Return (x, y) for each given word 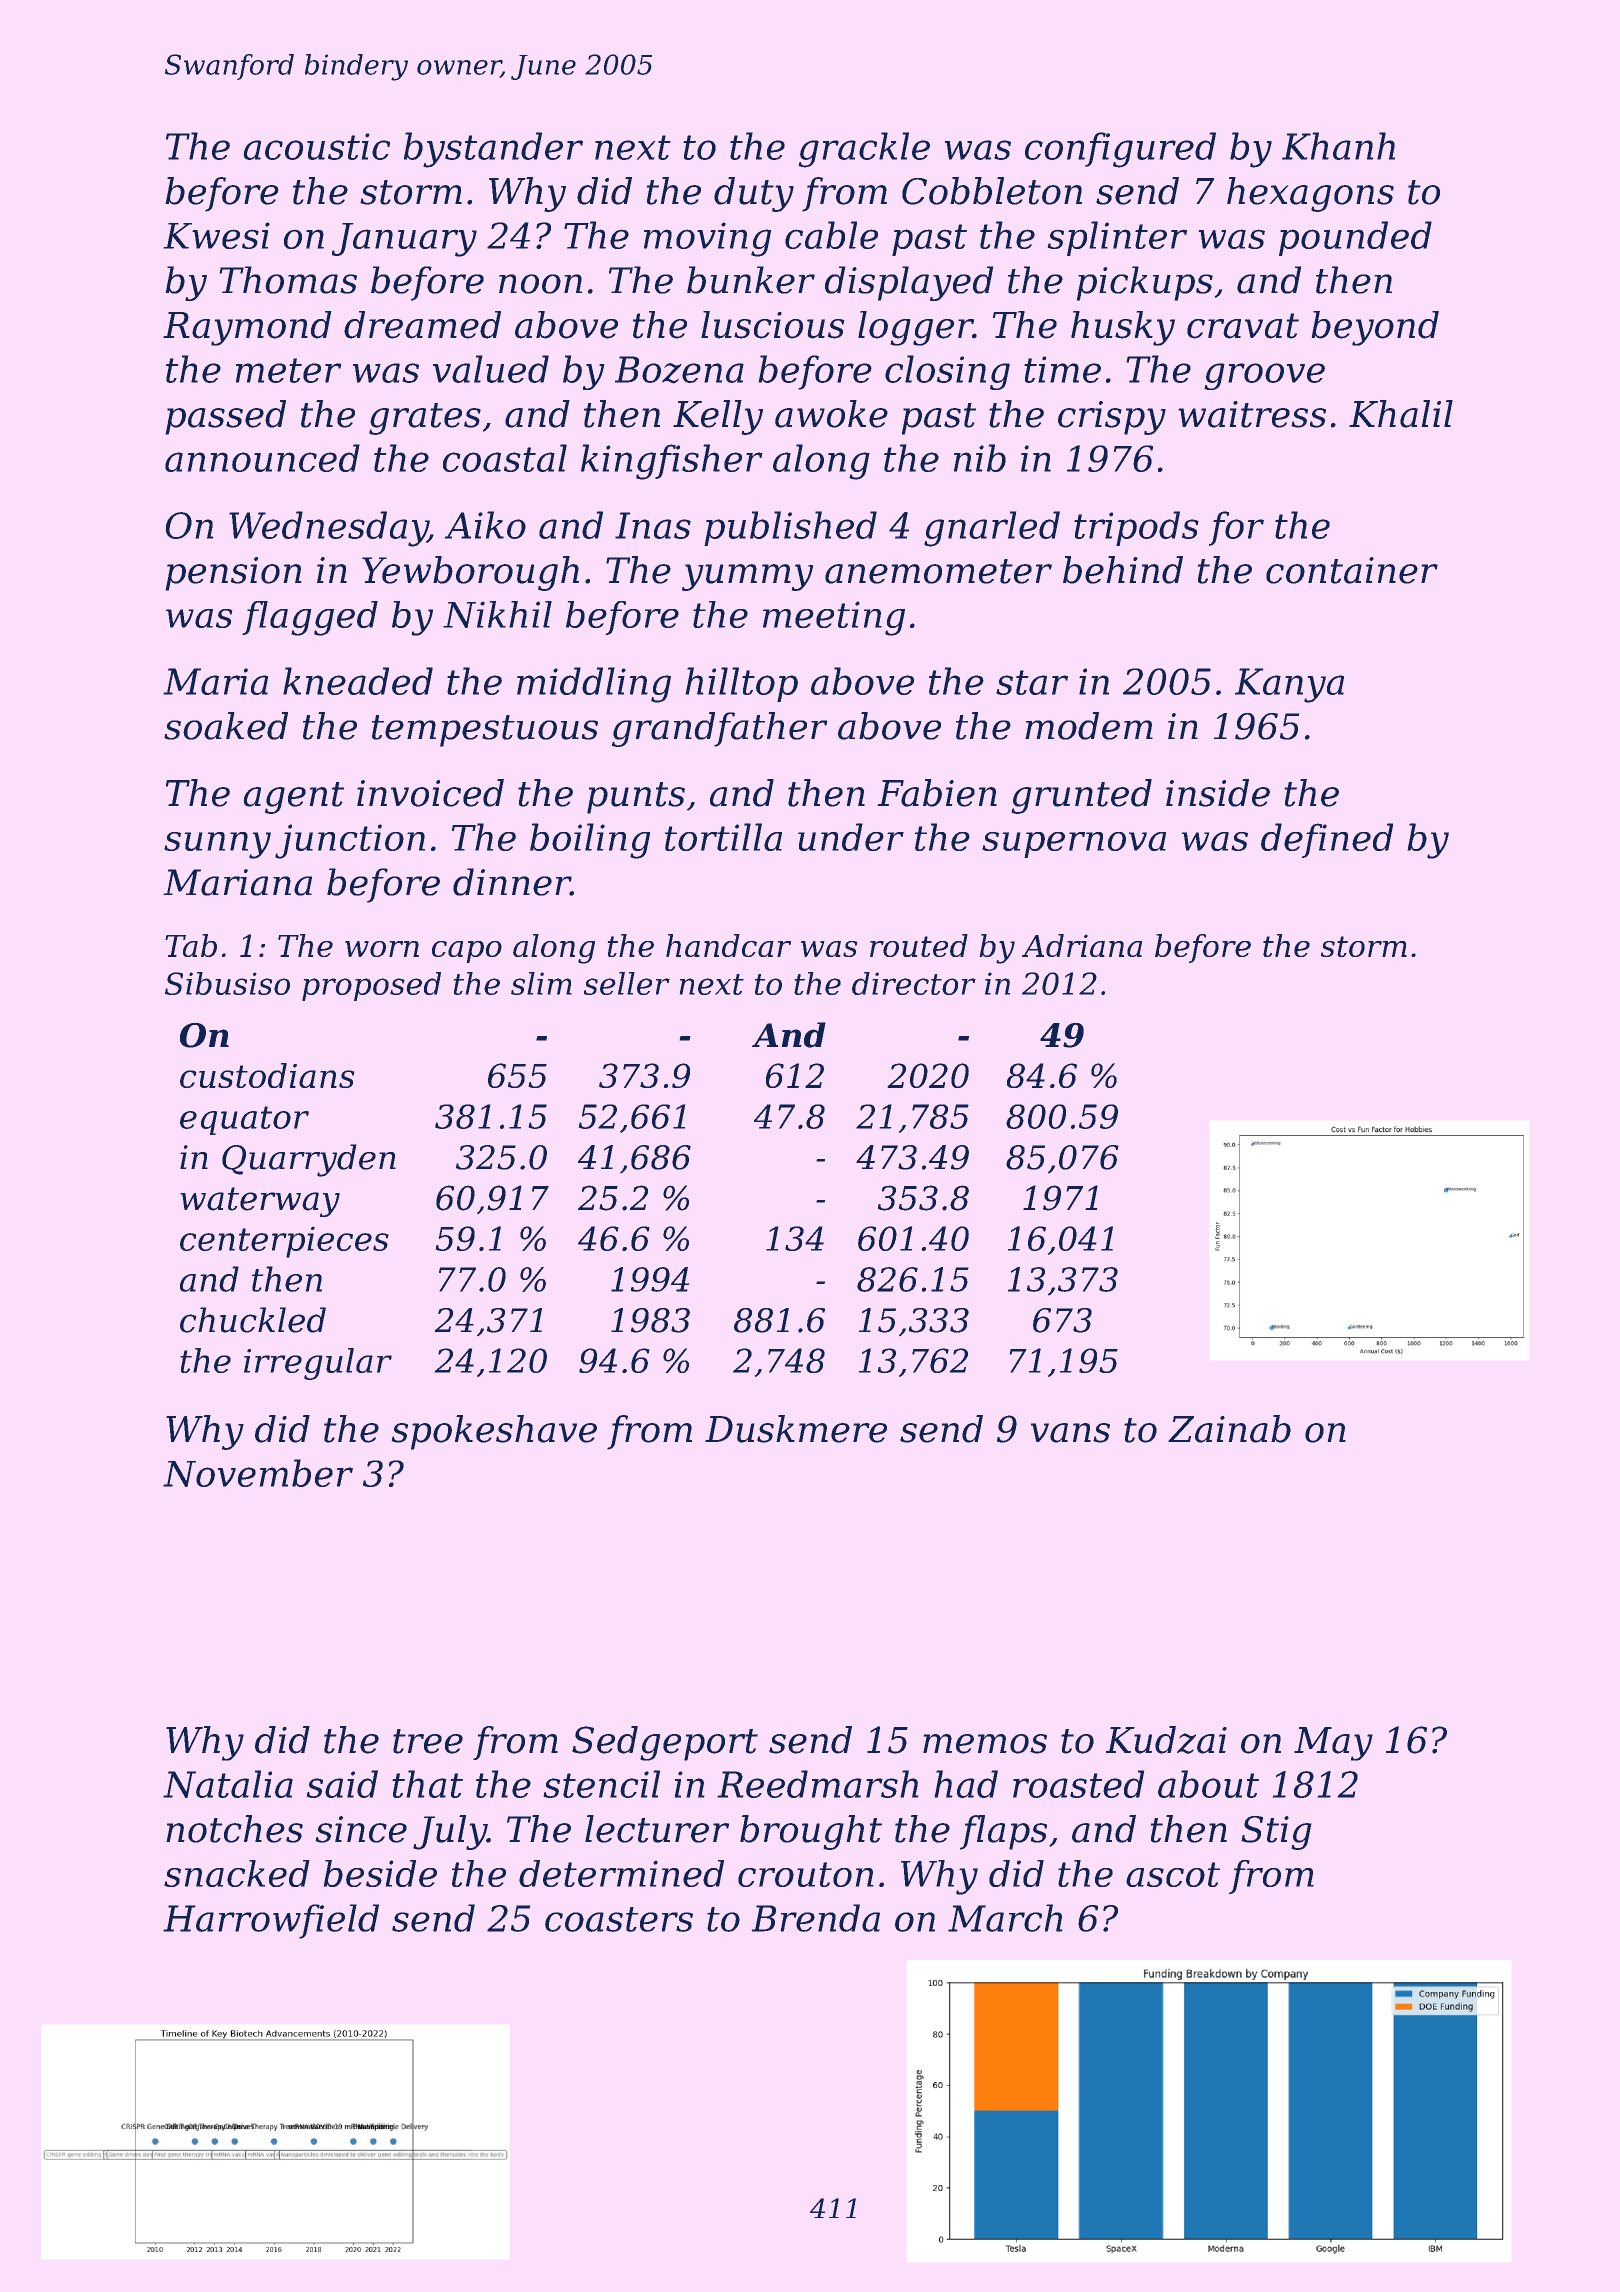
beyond (1375, 328)
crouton (806, 1874)
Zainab (1229, 1429)
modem (1089, 726)
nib (980, 458)
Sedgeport (665, 1743)
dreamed (422, 325)
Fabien (937, 793)
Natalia (228, 1784)
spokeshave (494, 1432)
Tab (191, 945)
